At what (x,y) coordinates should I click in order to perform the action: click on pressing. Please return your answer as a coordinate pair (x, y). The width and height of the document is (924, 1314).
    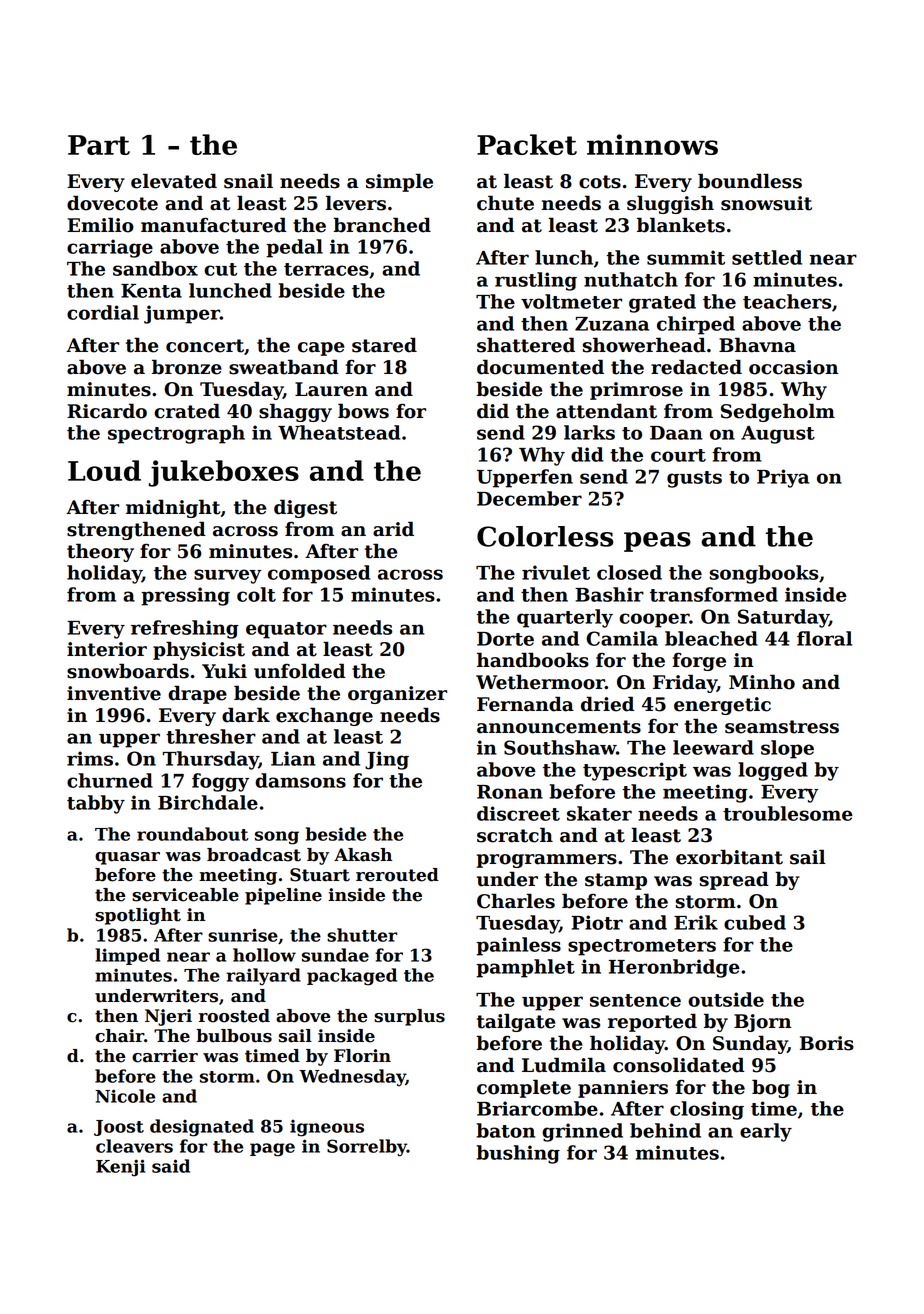
    Looking at the image, I should click on (185, 596).
